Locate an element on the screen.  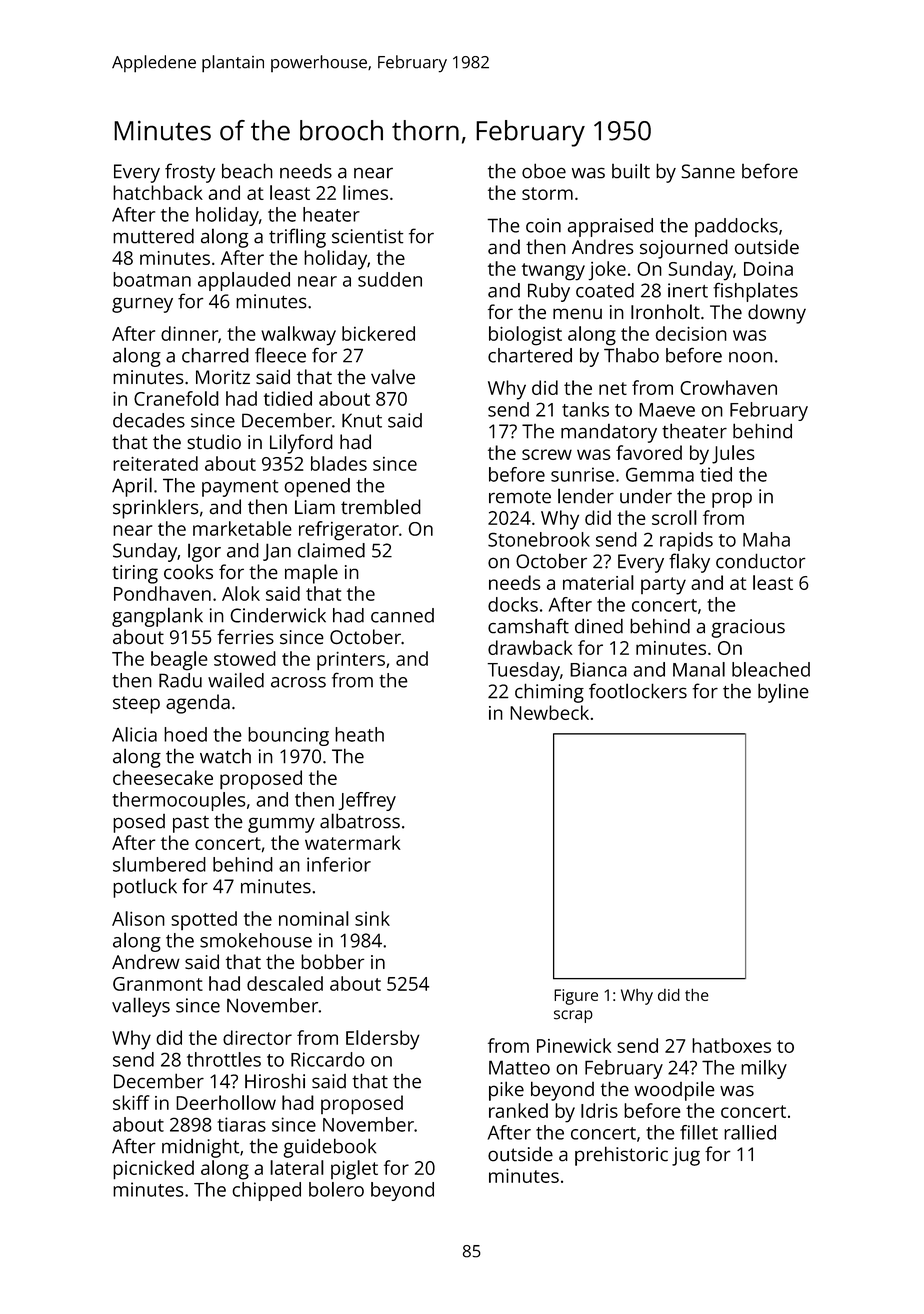
under is located at coordinates (646, 496).
